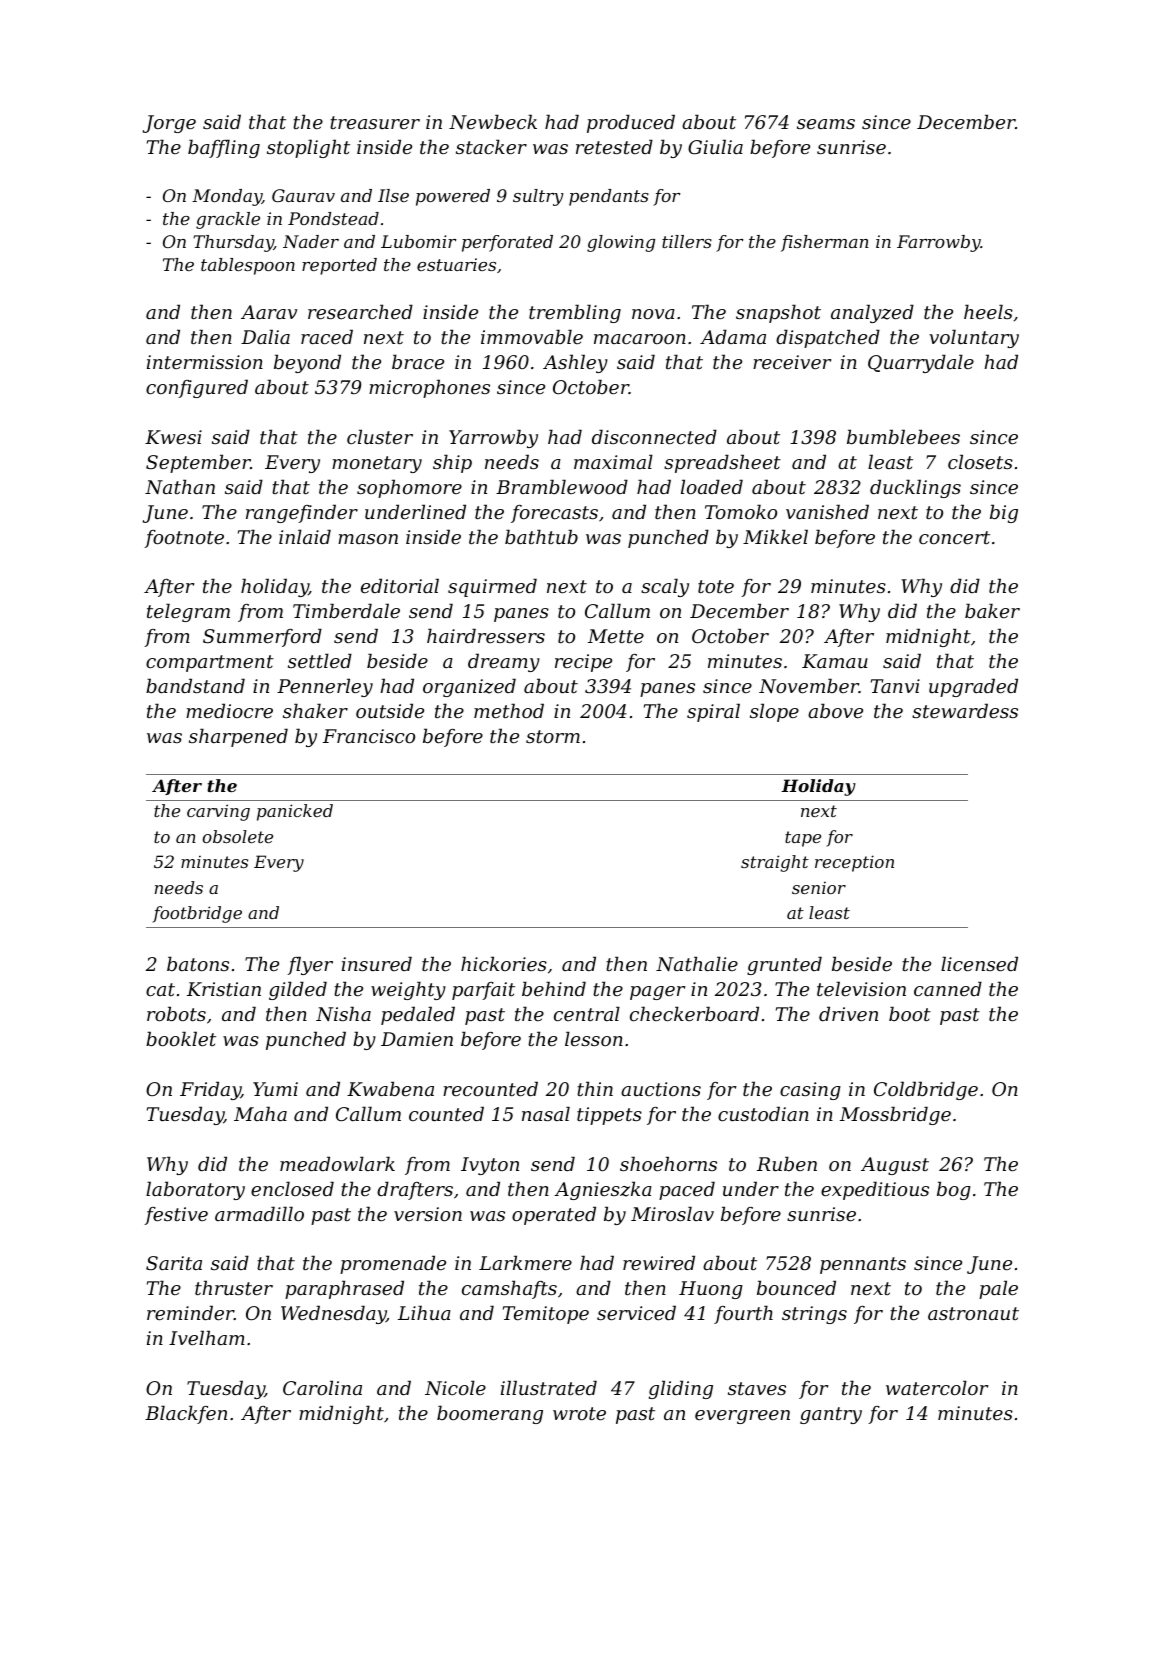  What do you see at coordinates (188, 612) in the page?
I see `telegram` at bounding box center [188, 612].
